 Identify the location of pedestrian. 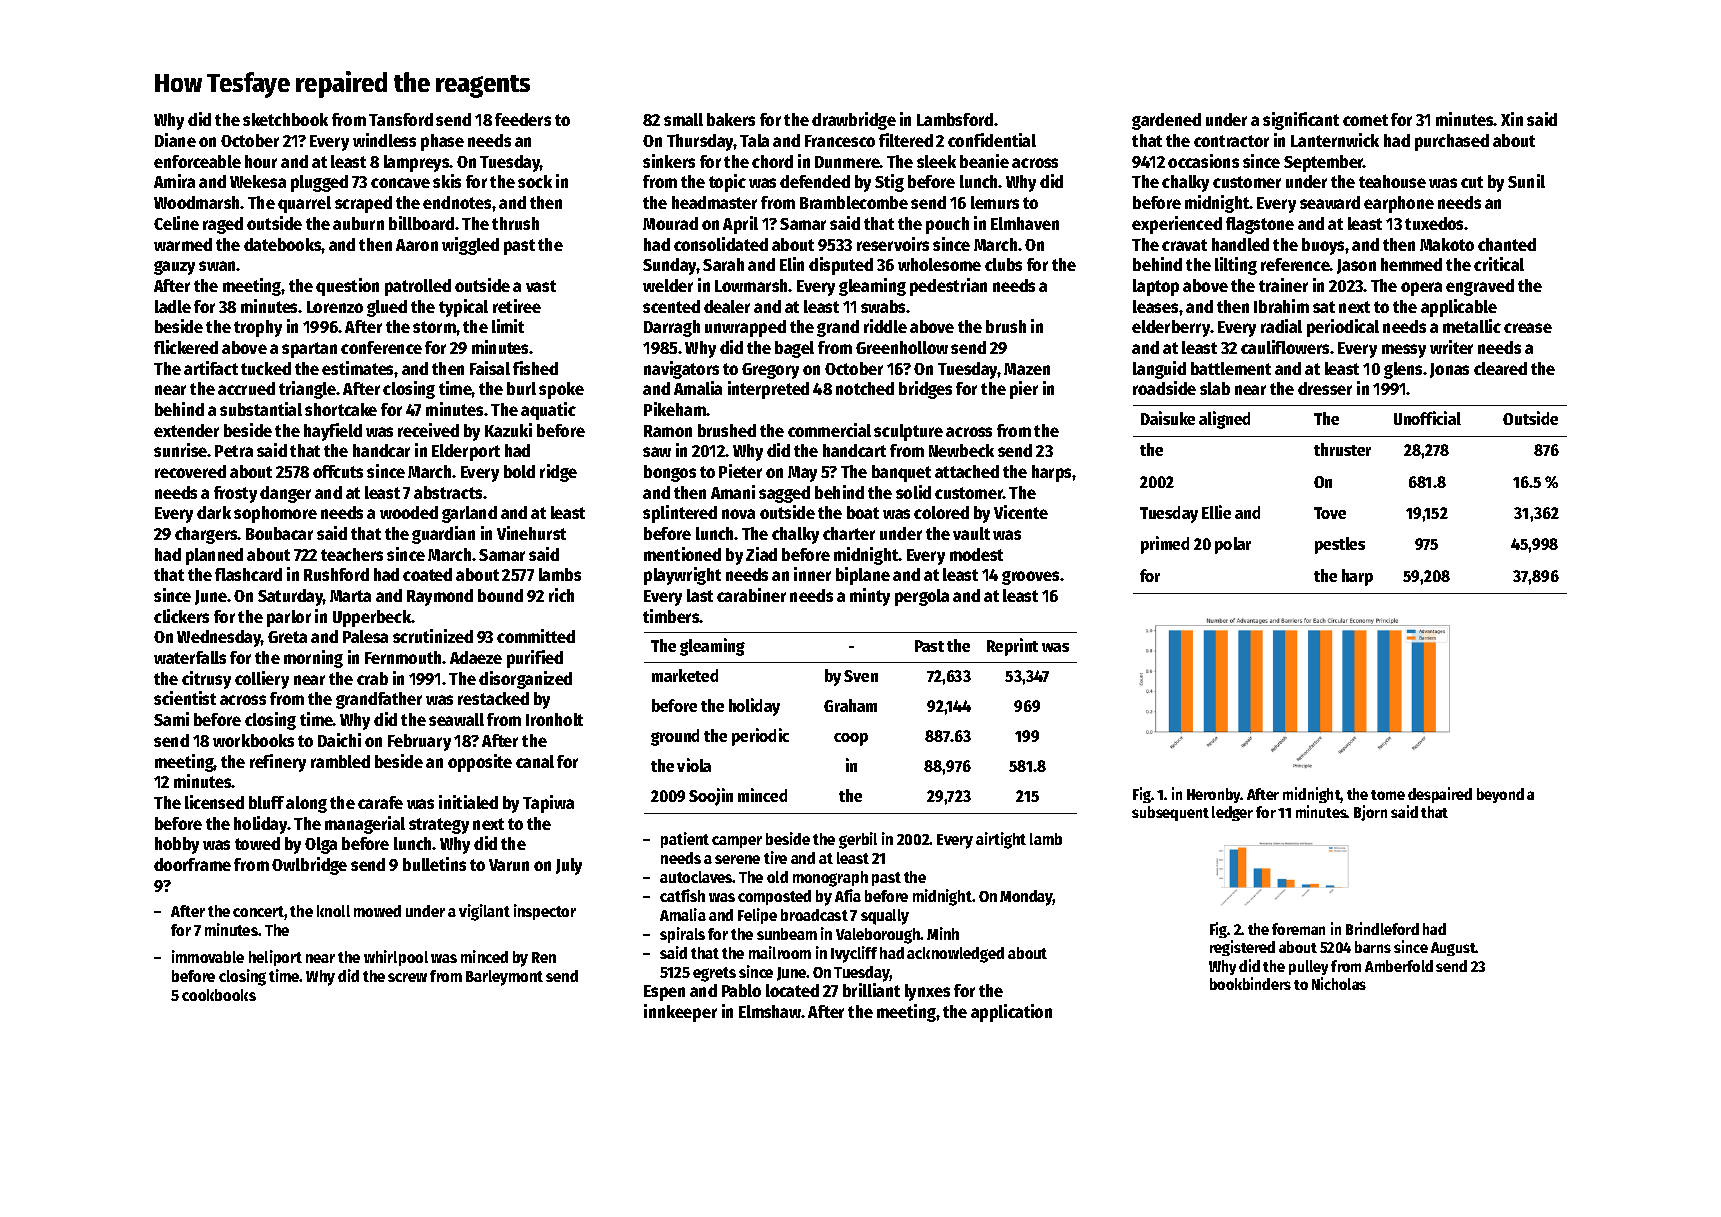
(948, 287).
